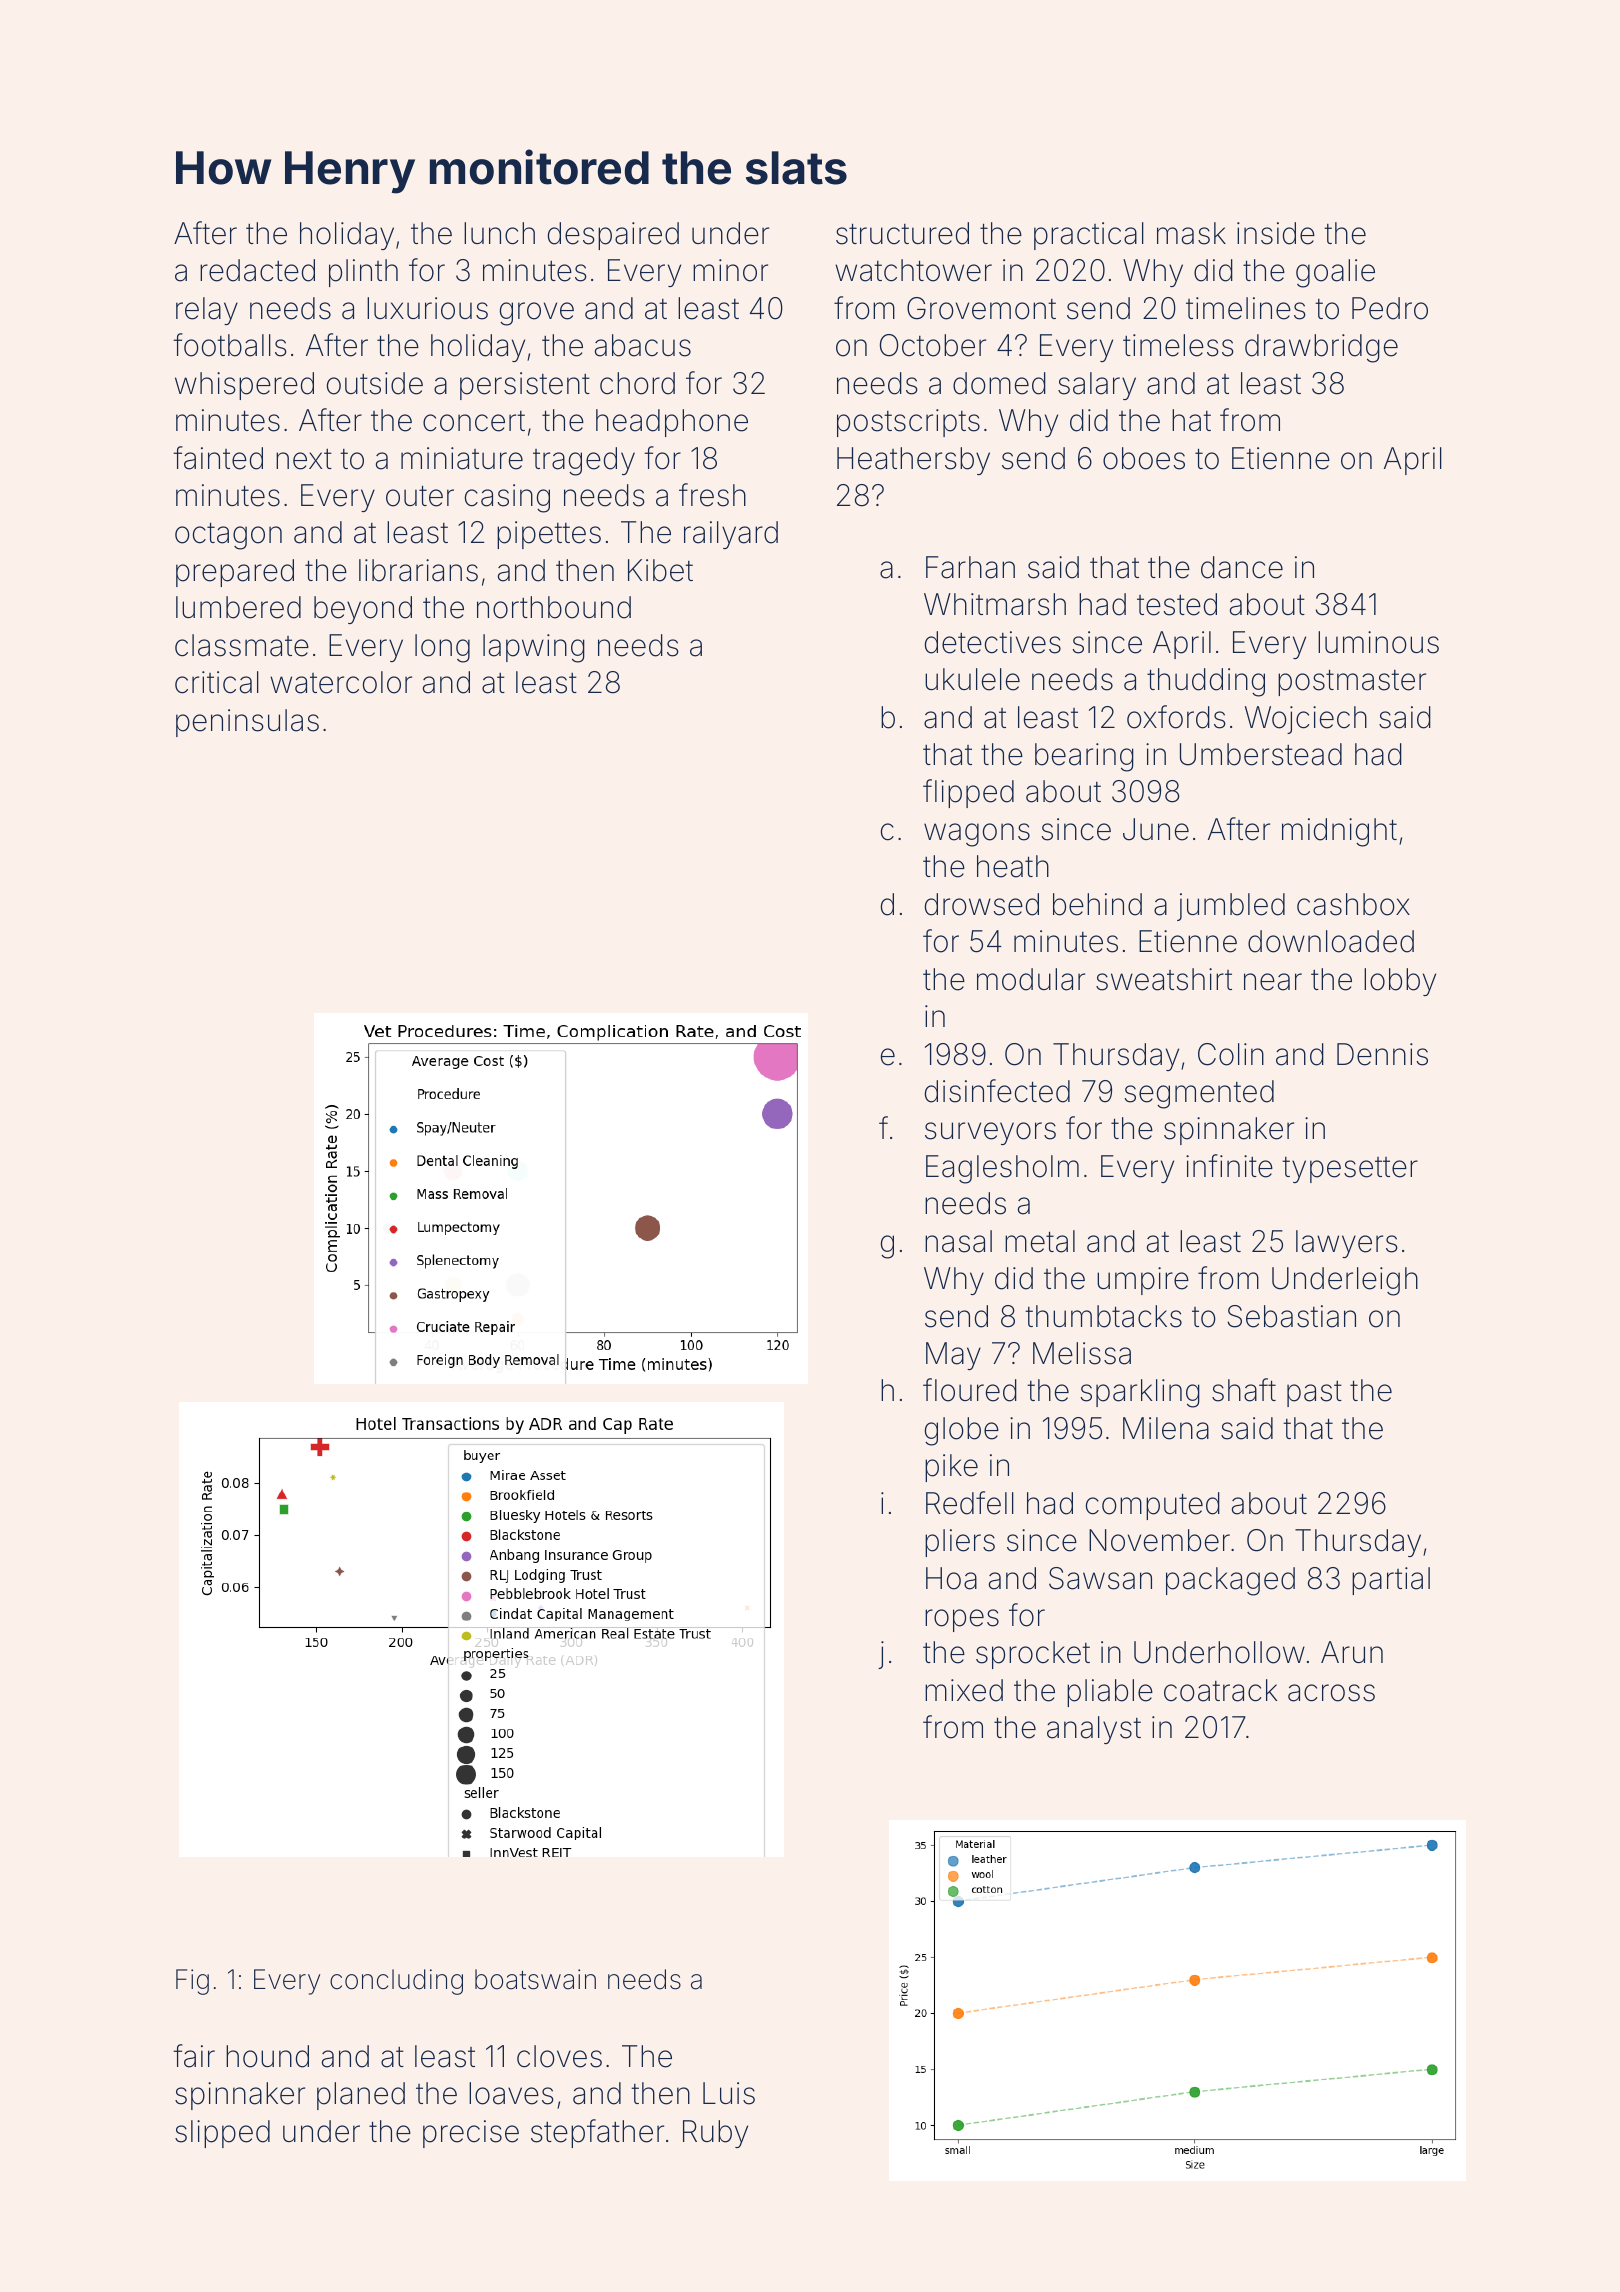 This screenshot has width=1620, height=2292. What do you see at coordinates (534, 648) in the screenshot?
I see `lapwing` at bounding box center [534, 648].
